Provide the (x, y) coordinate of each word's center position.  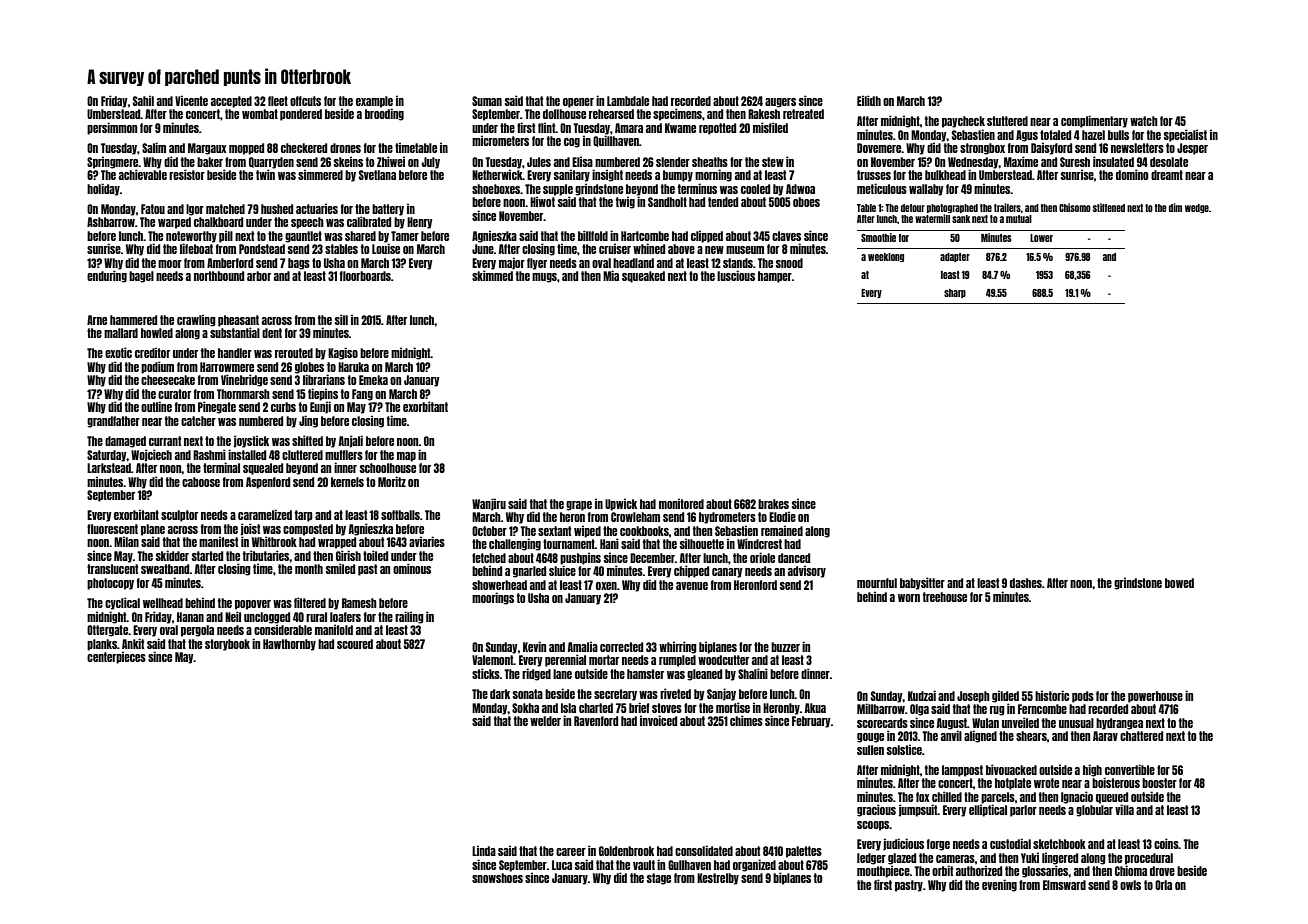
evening (999, 885)
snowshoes (497, 878)
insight (607, 175)
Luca (562, 865)
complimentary (1094, 121)
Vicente (191, 100)
